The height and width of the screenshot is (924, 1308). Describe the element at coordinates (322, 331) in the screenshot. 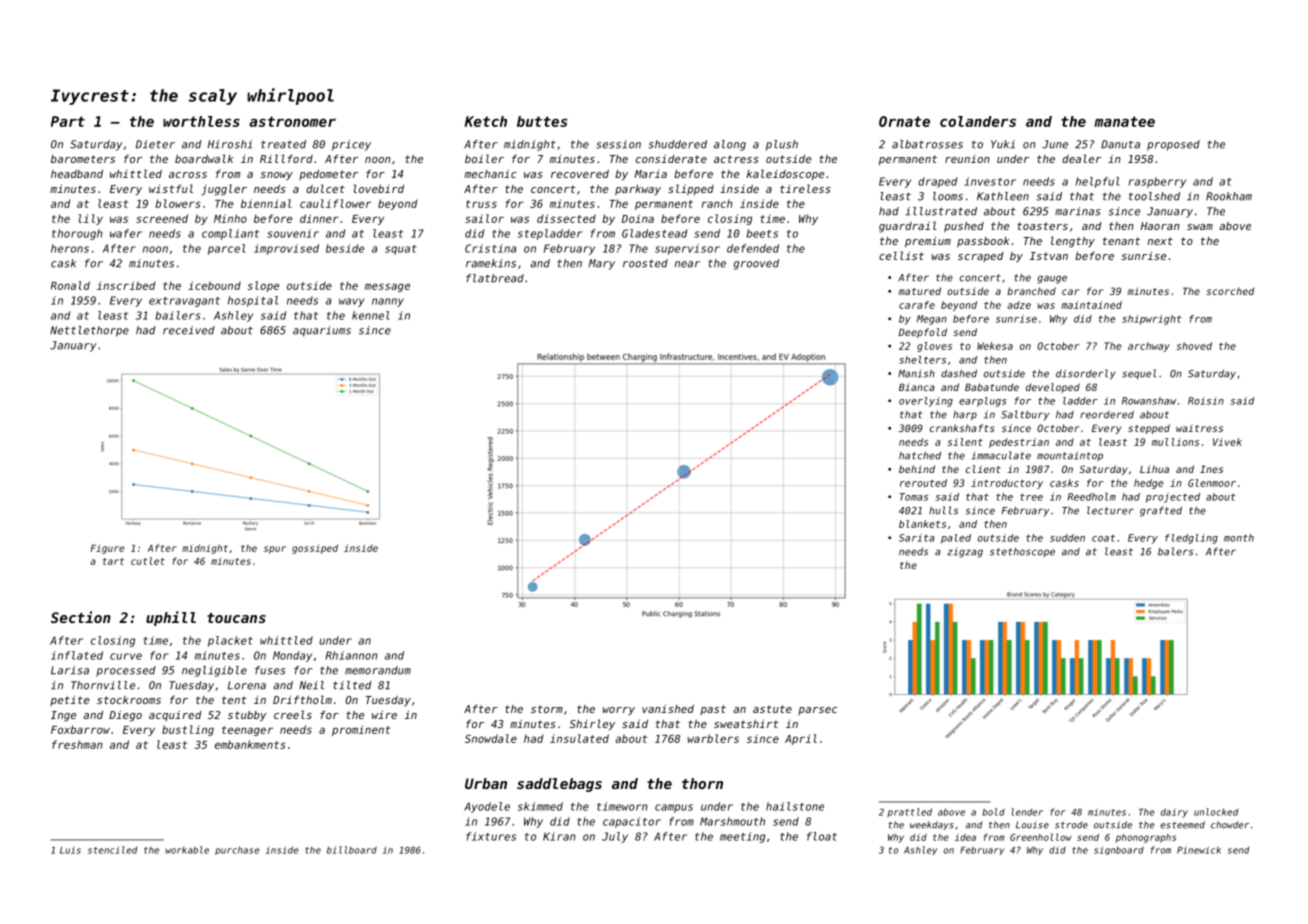

I see `aquariums` at that location.
